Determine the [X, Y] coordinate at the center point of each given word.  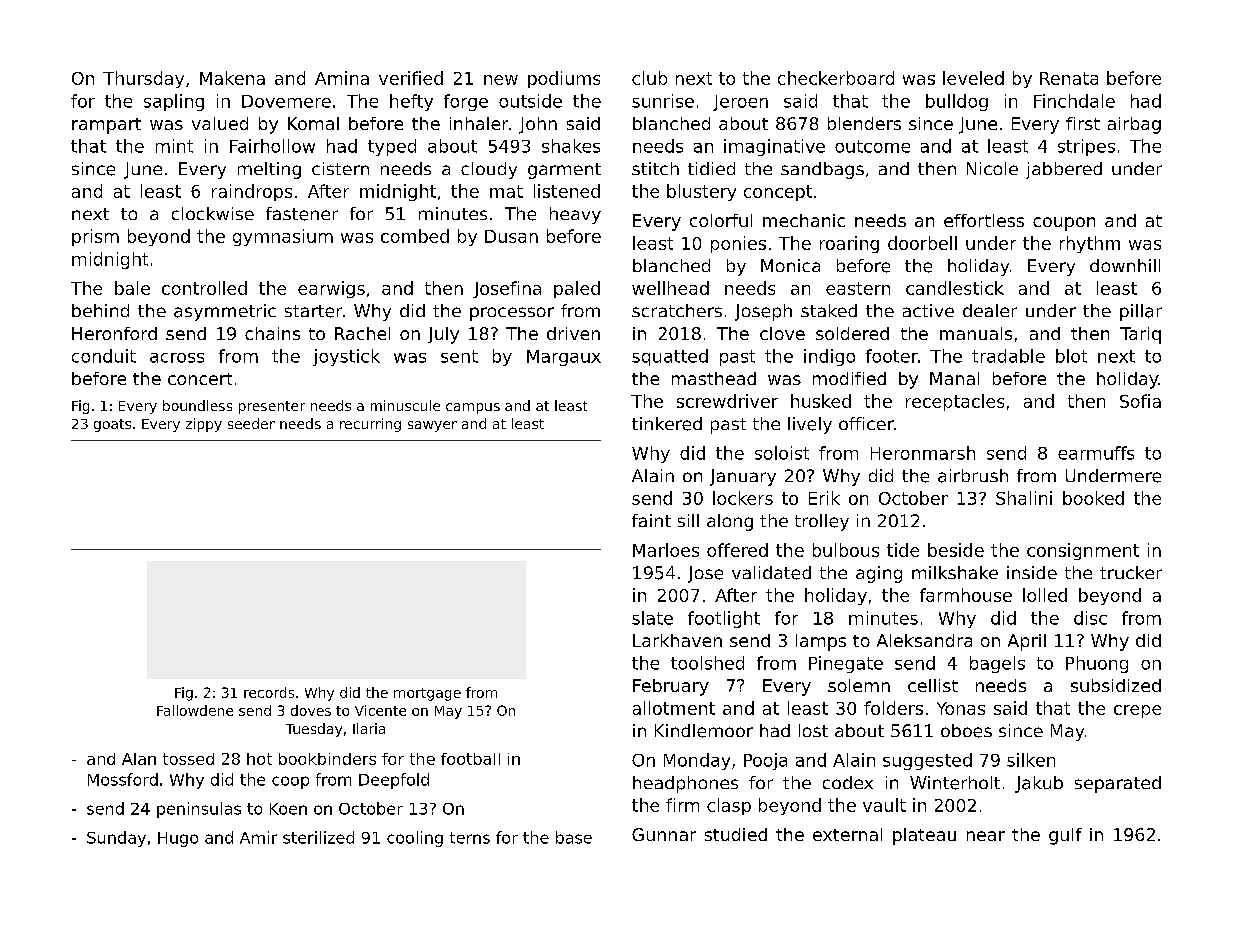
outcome [872, 146]
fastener [302, 214]
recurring [370, 425]
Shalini [1024, 498]
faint [651, 520]
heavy [575, 215]
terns [470, 838]
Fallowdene [195, 710]
